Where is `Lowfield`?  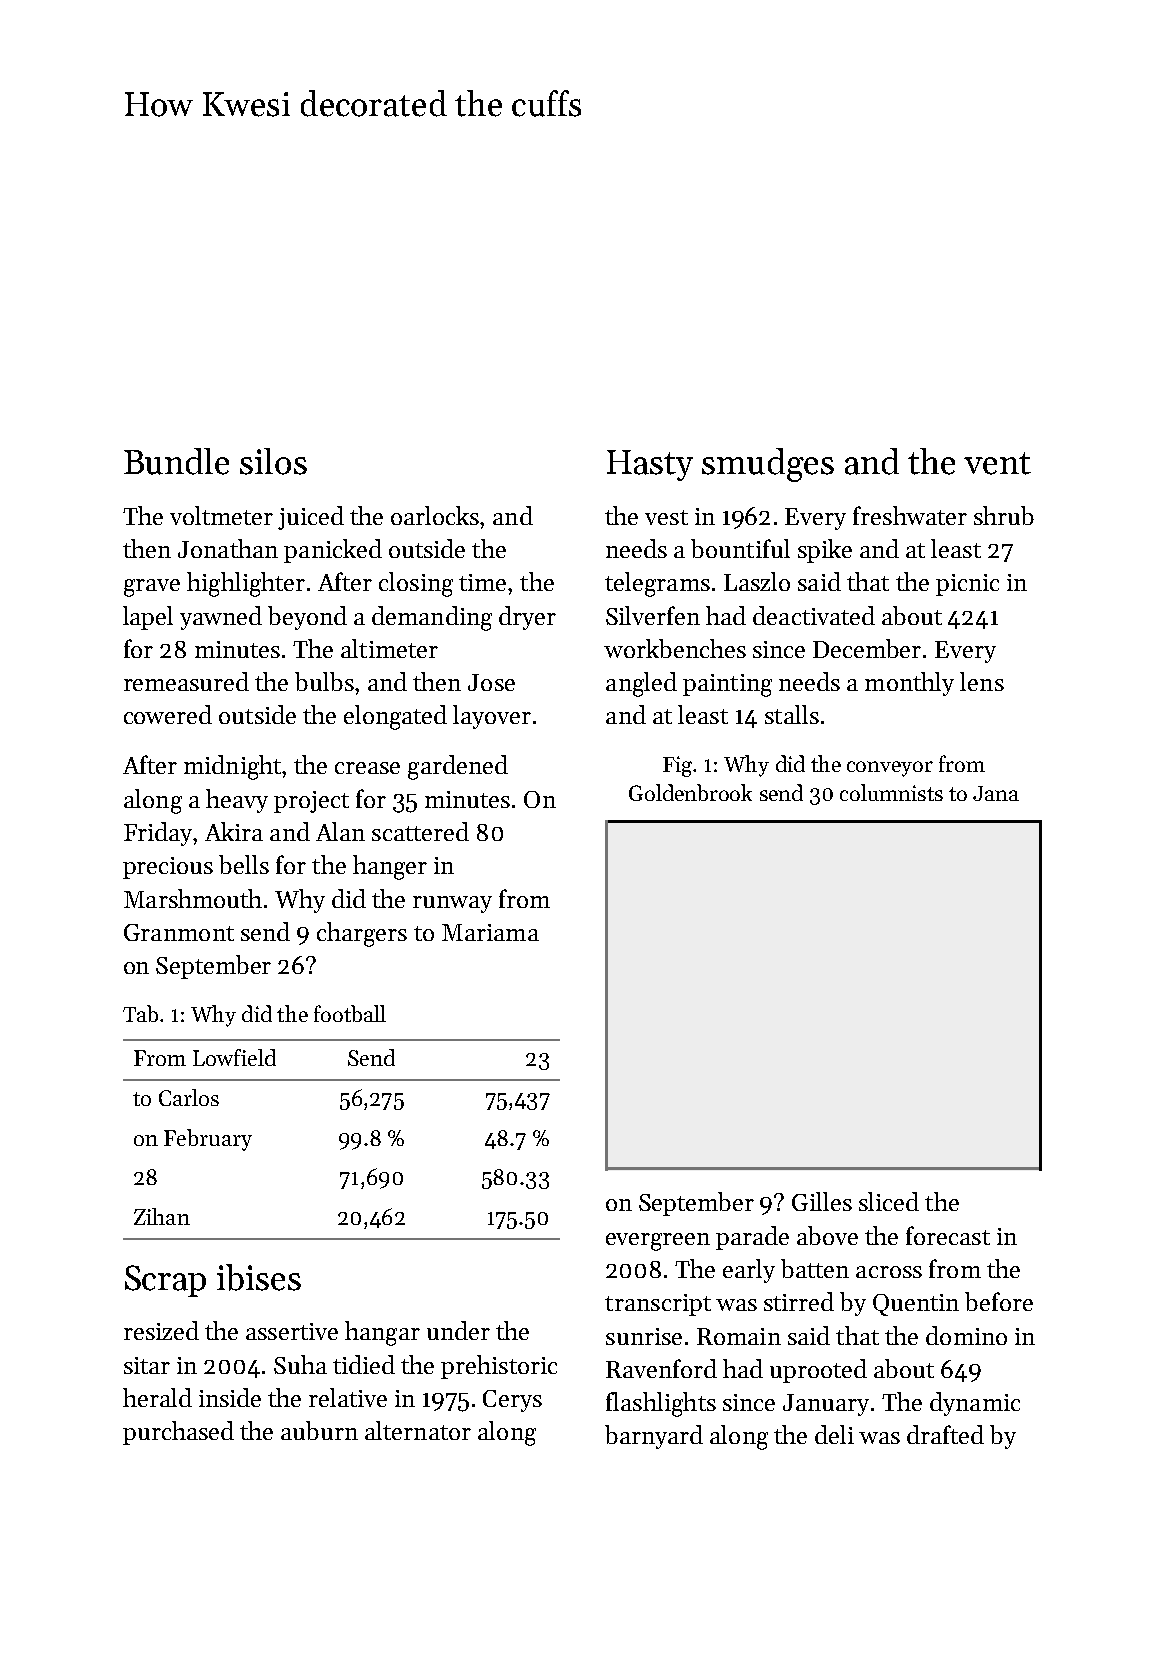
Lowfield is located at coordinates (234, 1057).
